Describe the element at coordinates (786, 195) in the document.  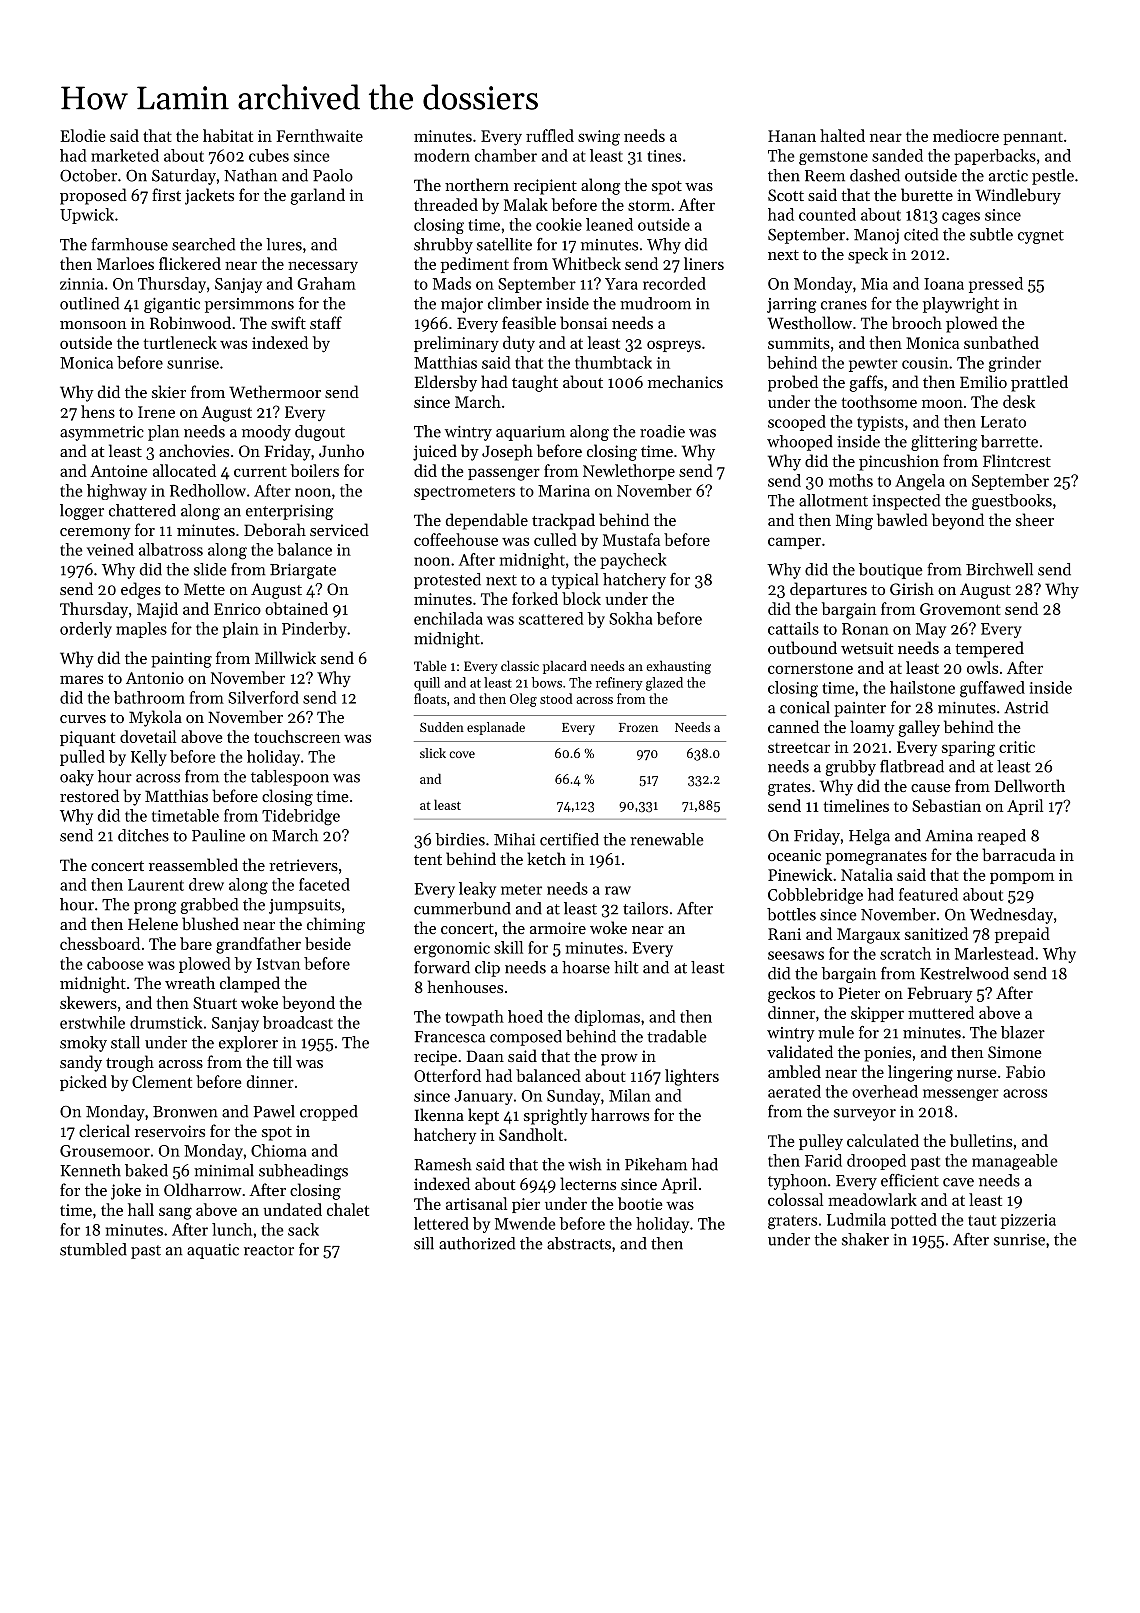
I see `Scott` at that location.
